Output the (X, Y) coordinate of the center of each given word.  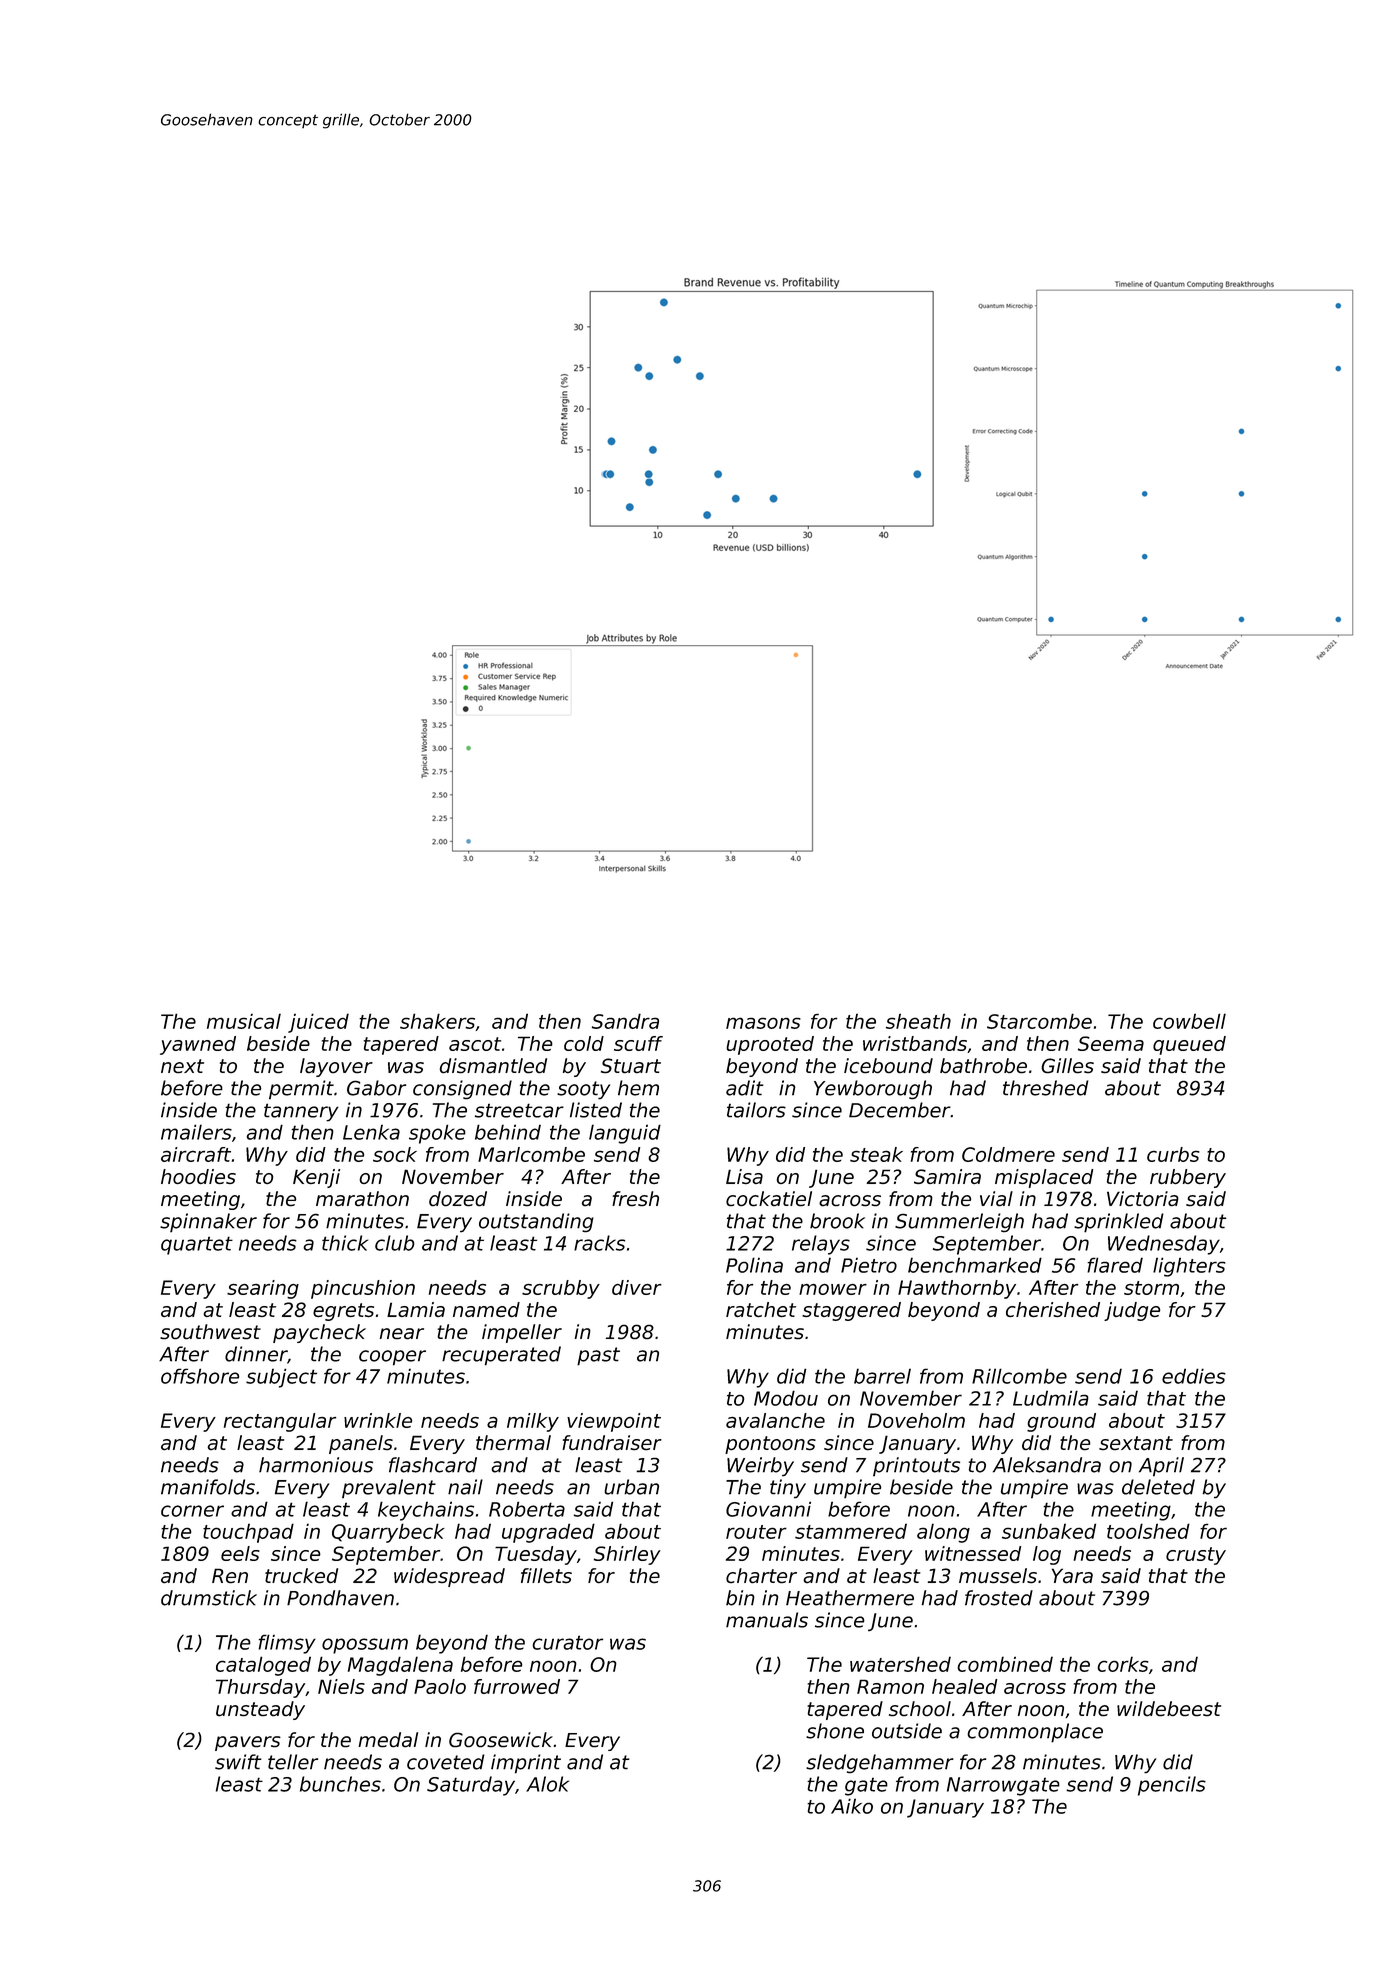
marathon (362, 1198)
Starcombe (1039, 1021)
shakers (437, 1021)
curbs (1173, 1154)
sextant (1136, 1443)
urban (632, 1487)
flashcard (433, 1465)
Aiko (852, 1806)
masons (763, 1023)
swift (238, 1762)
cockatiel (769, 1198)
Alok (547, 1784)
